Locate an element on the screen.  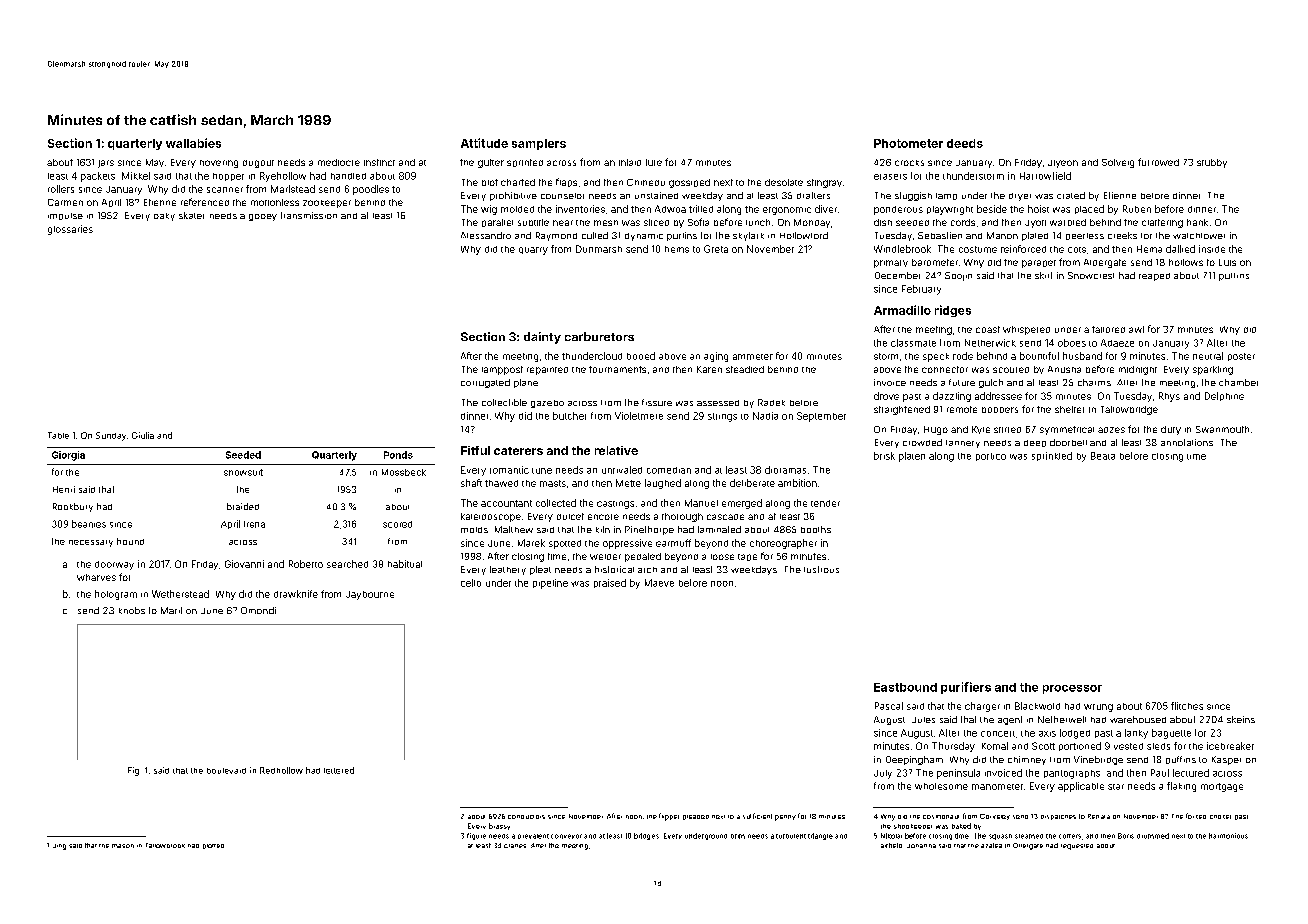
hank is located at coordinates (1197, 222).
